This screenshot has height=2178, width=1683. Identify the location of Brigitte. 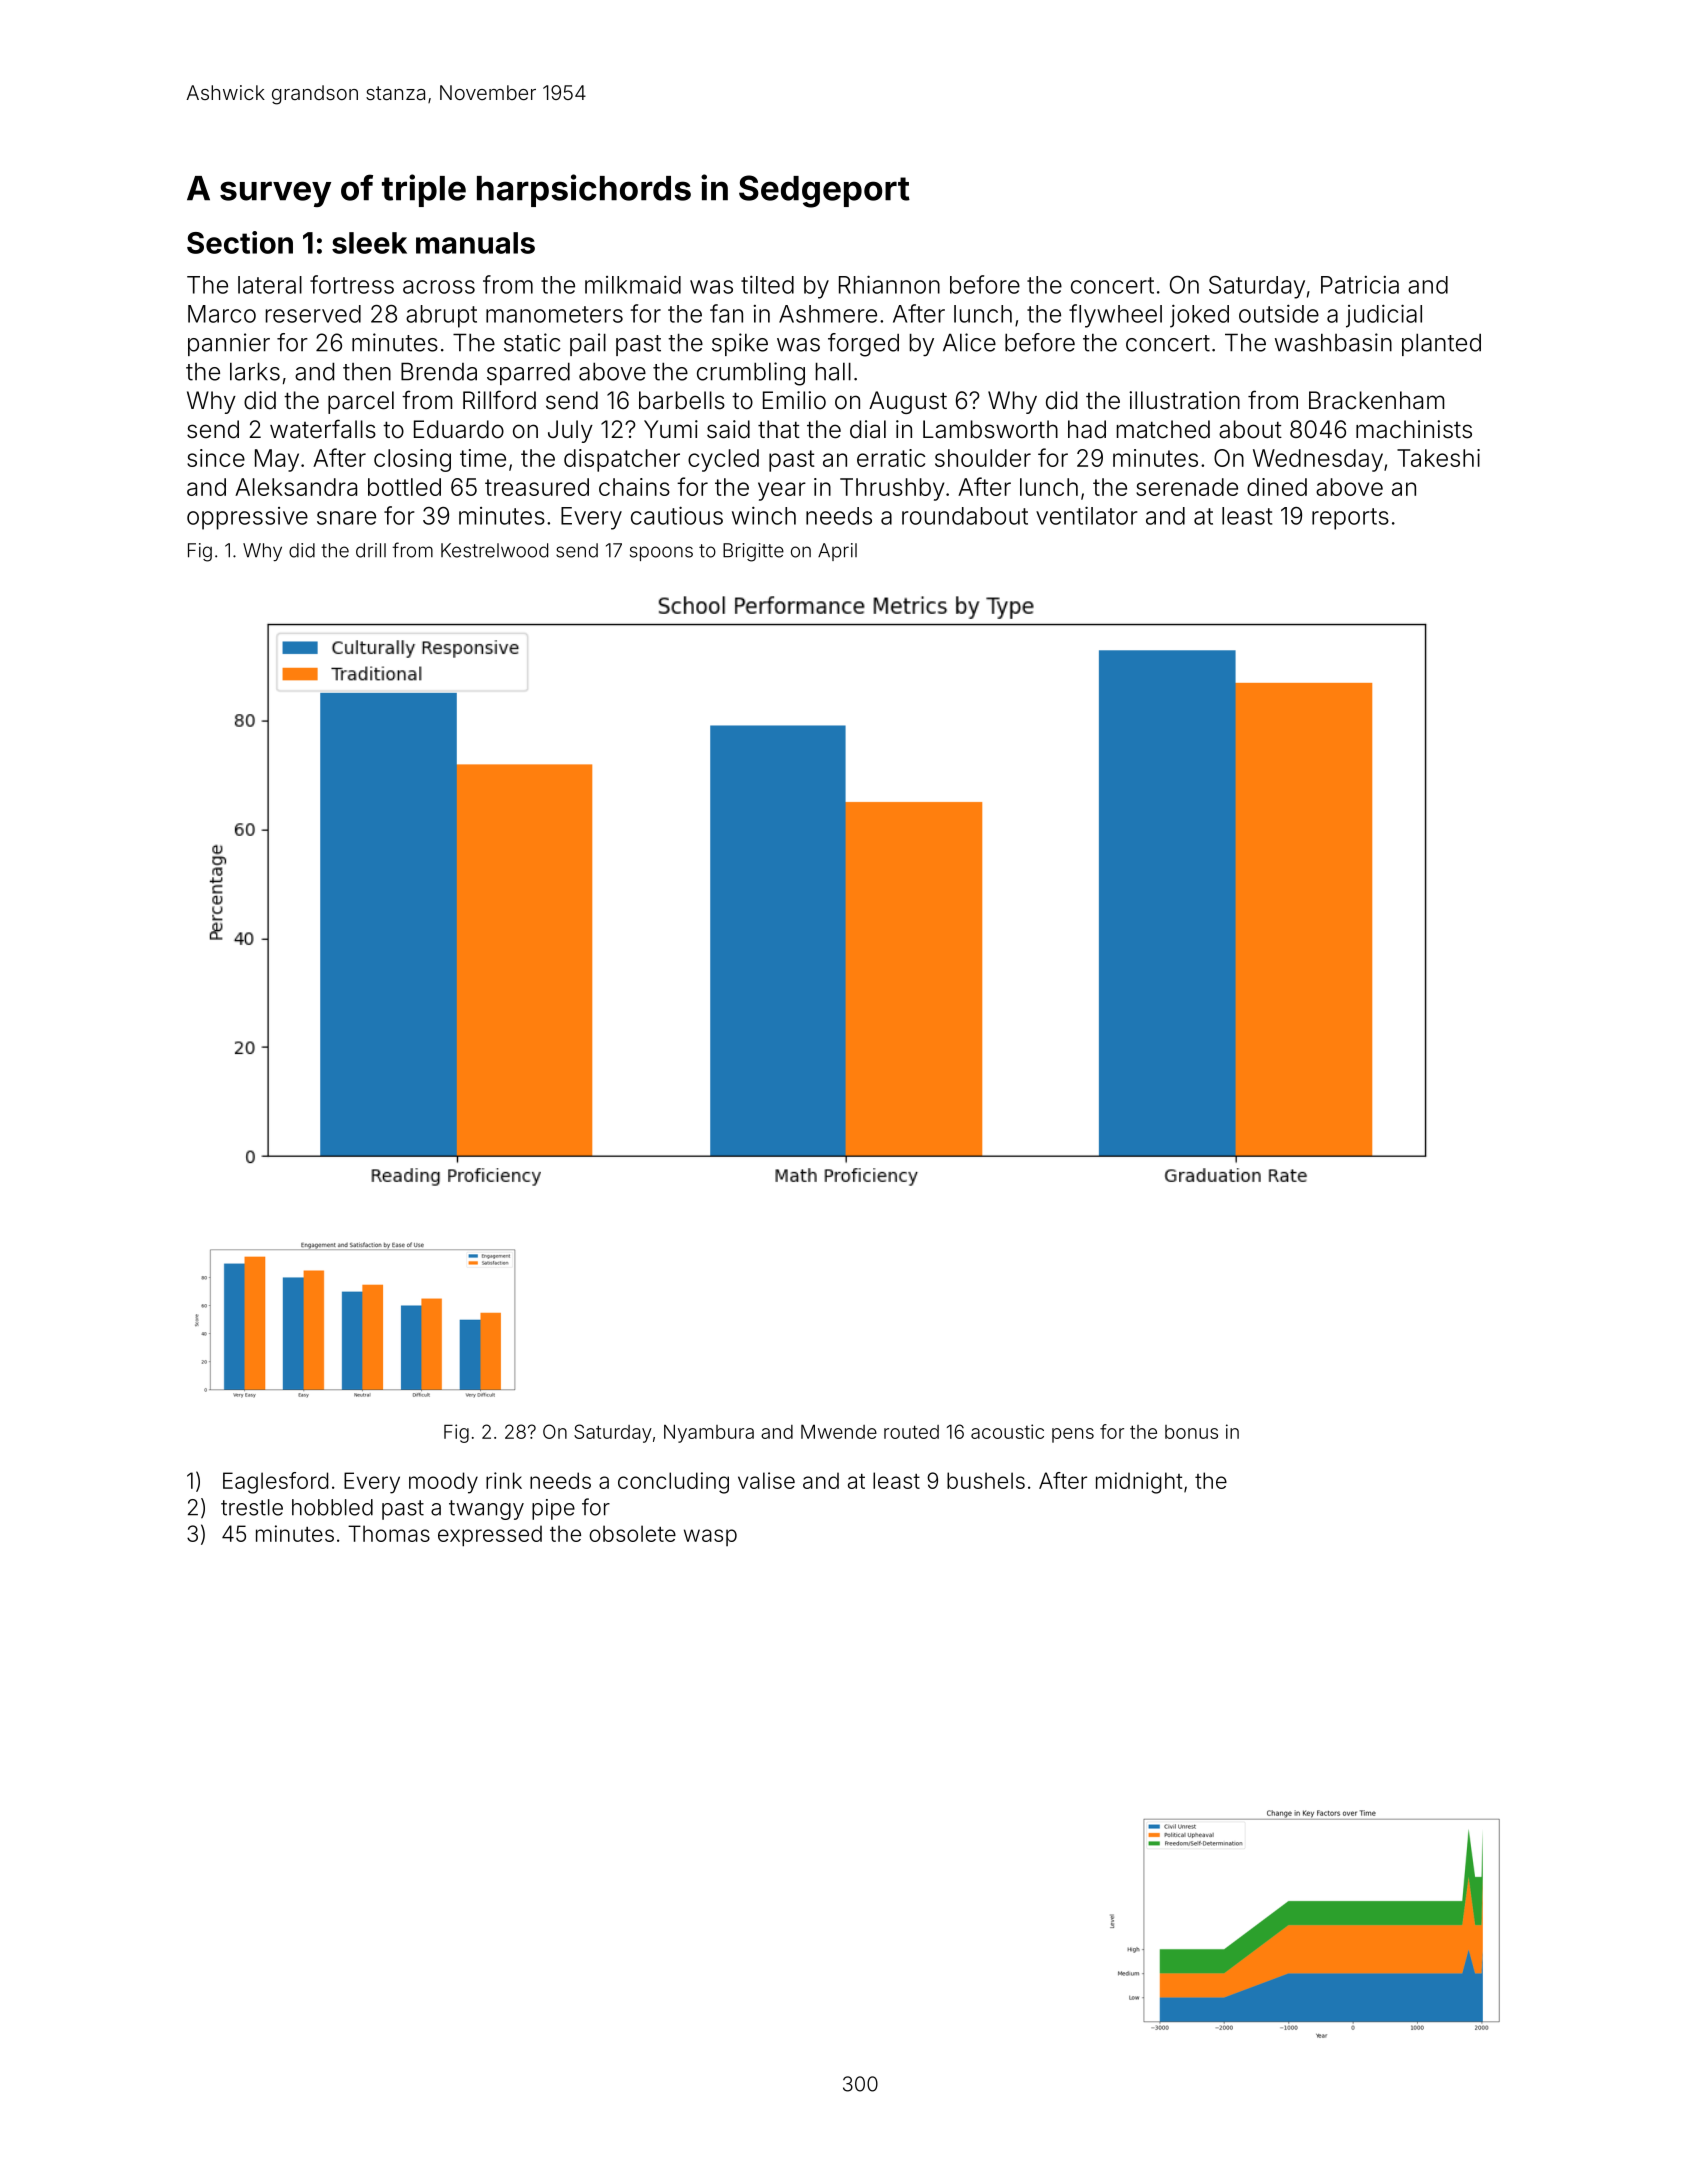
(753, 552).
